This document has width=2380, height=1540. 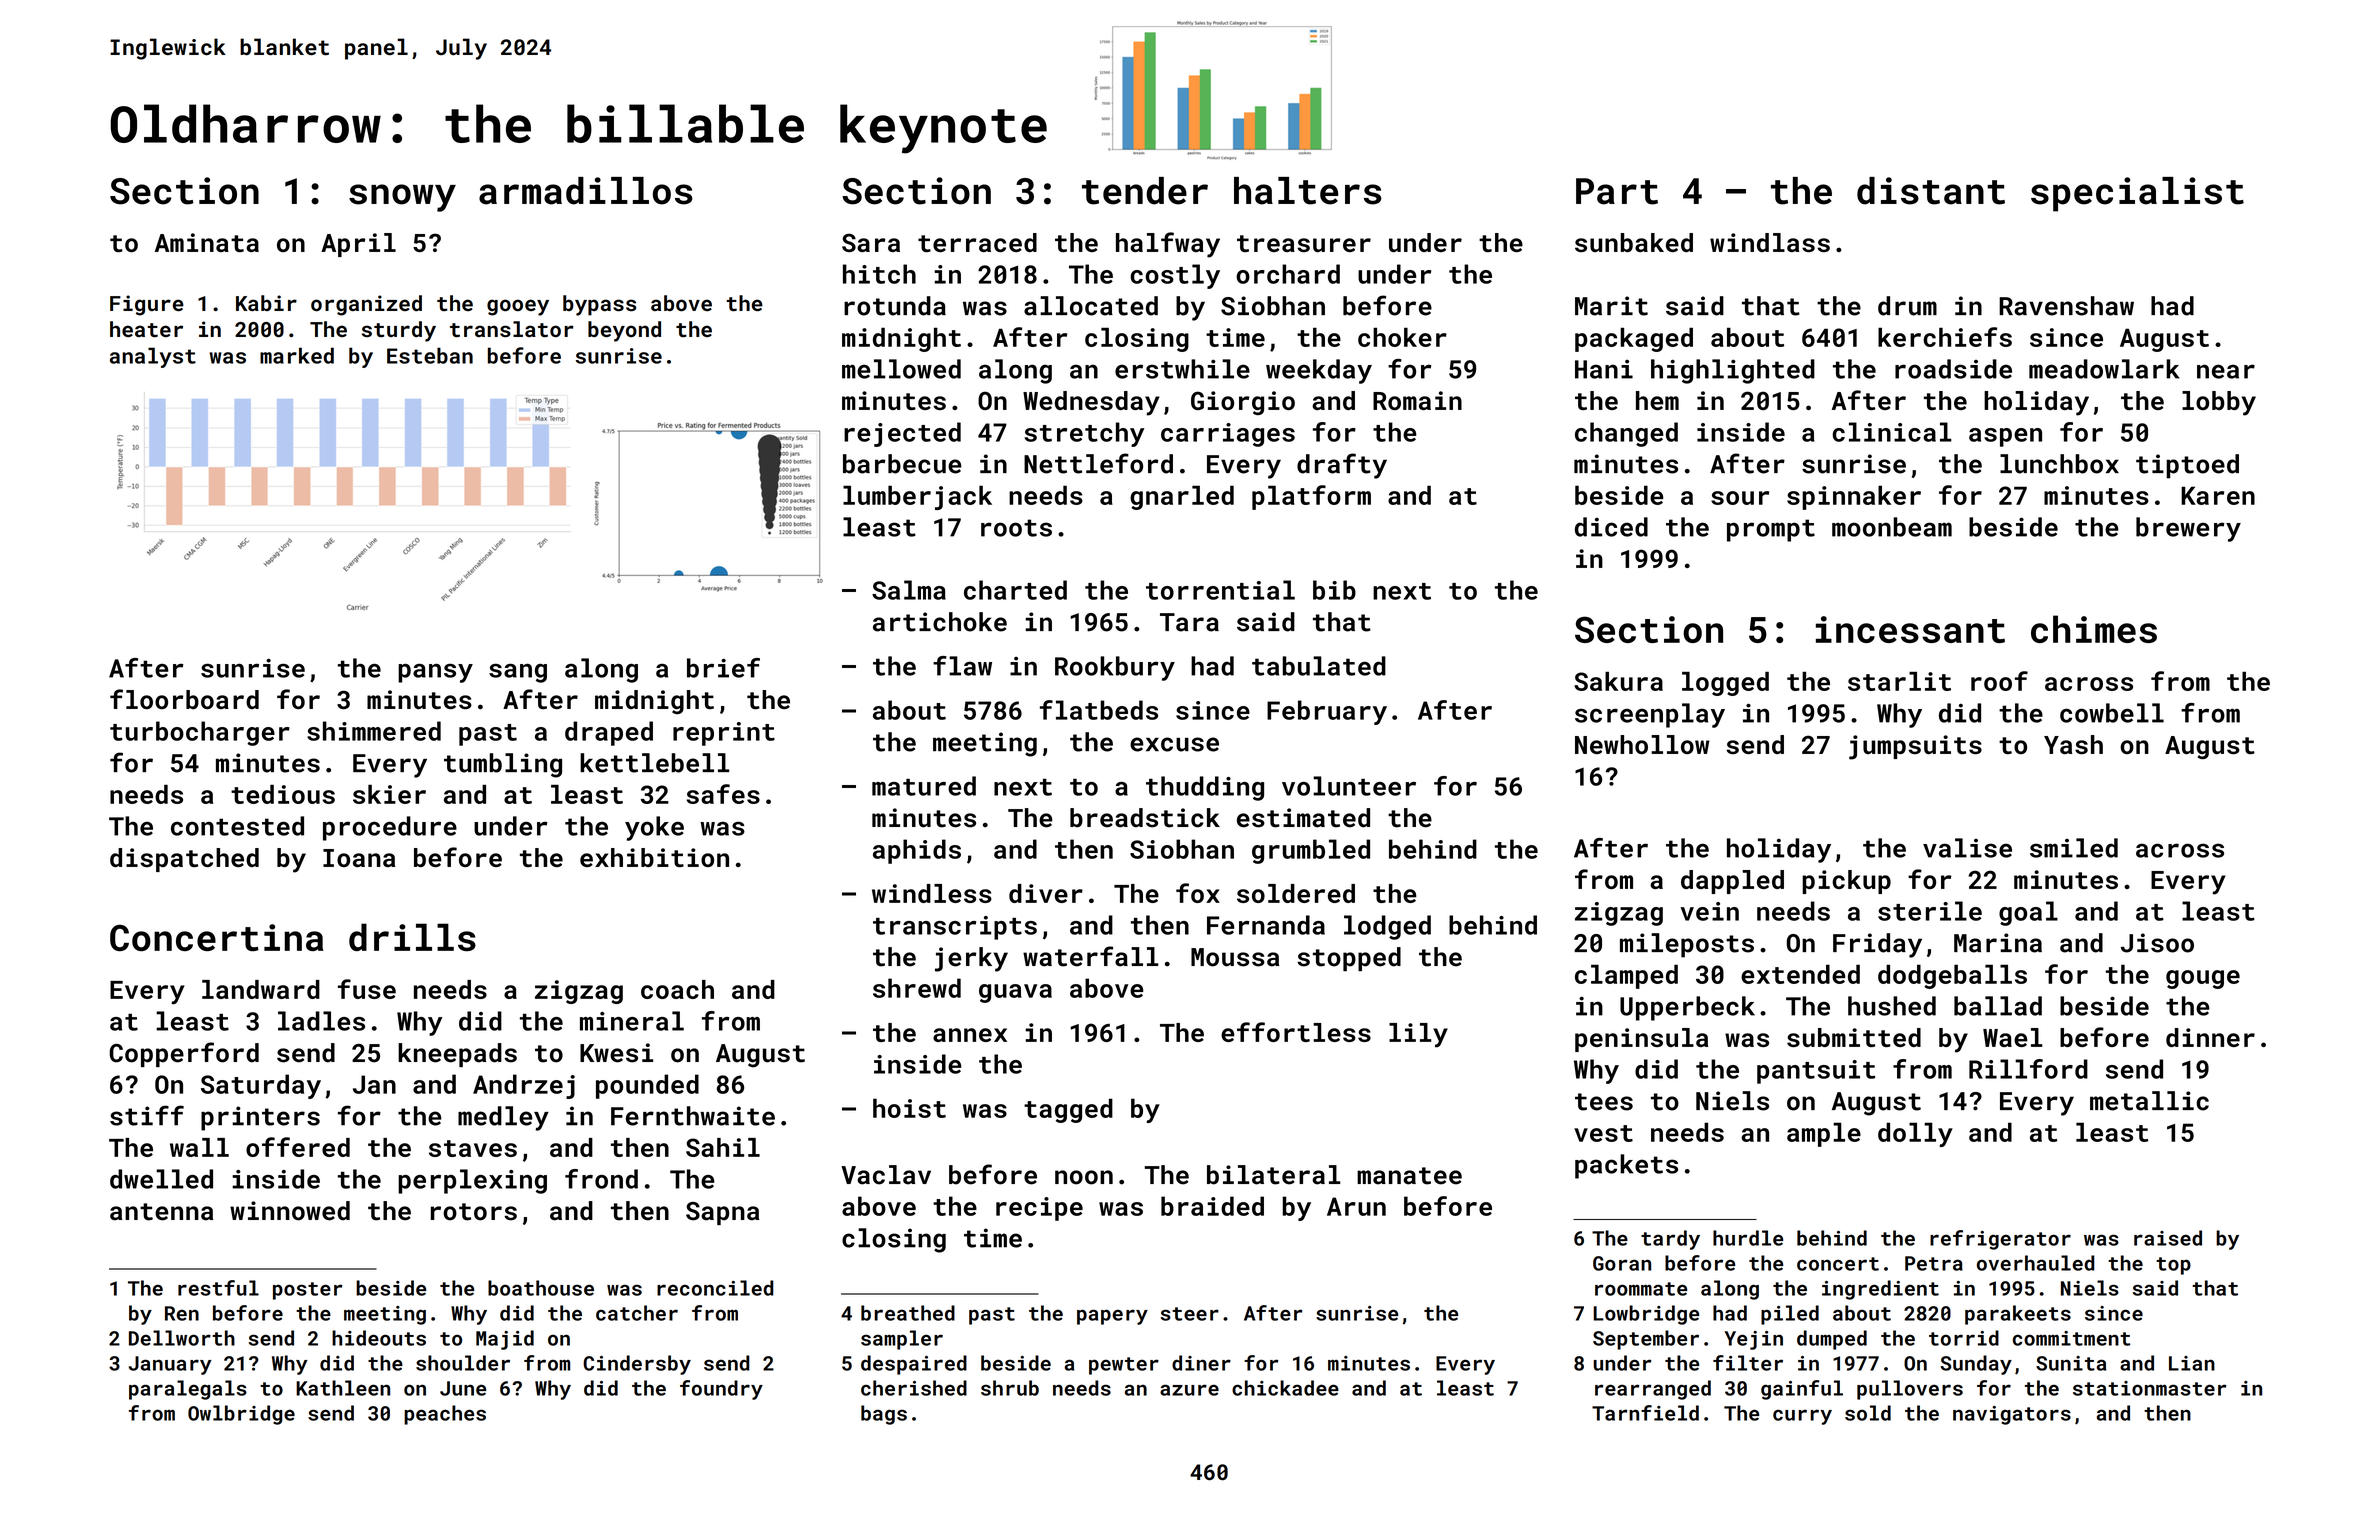 I want to click on terraced, so click(x=977, y=242).
